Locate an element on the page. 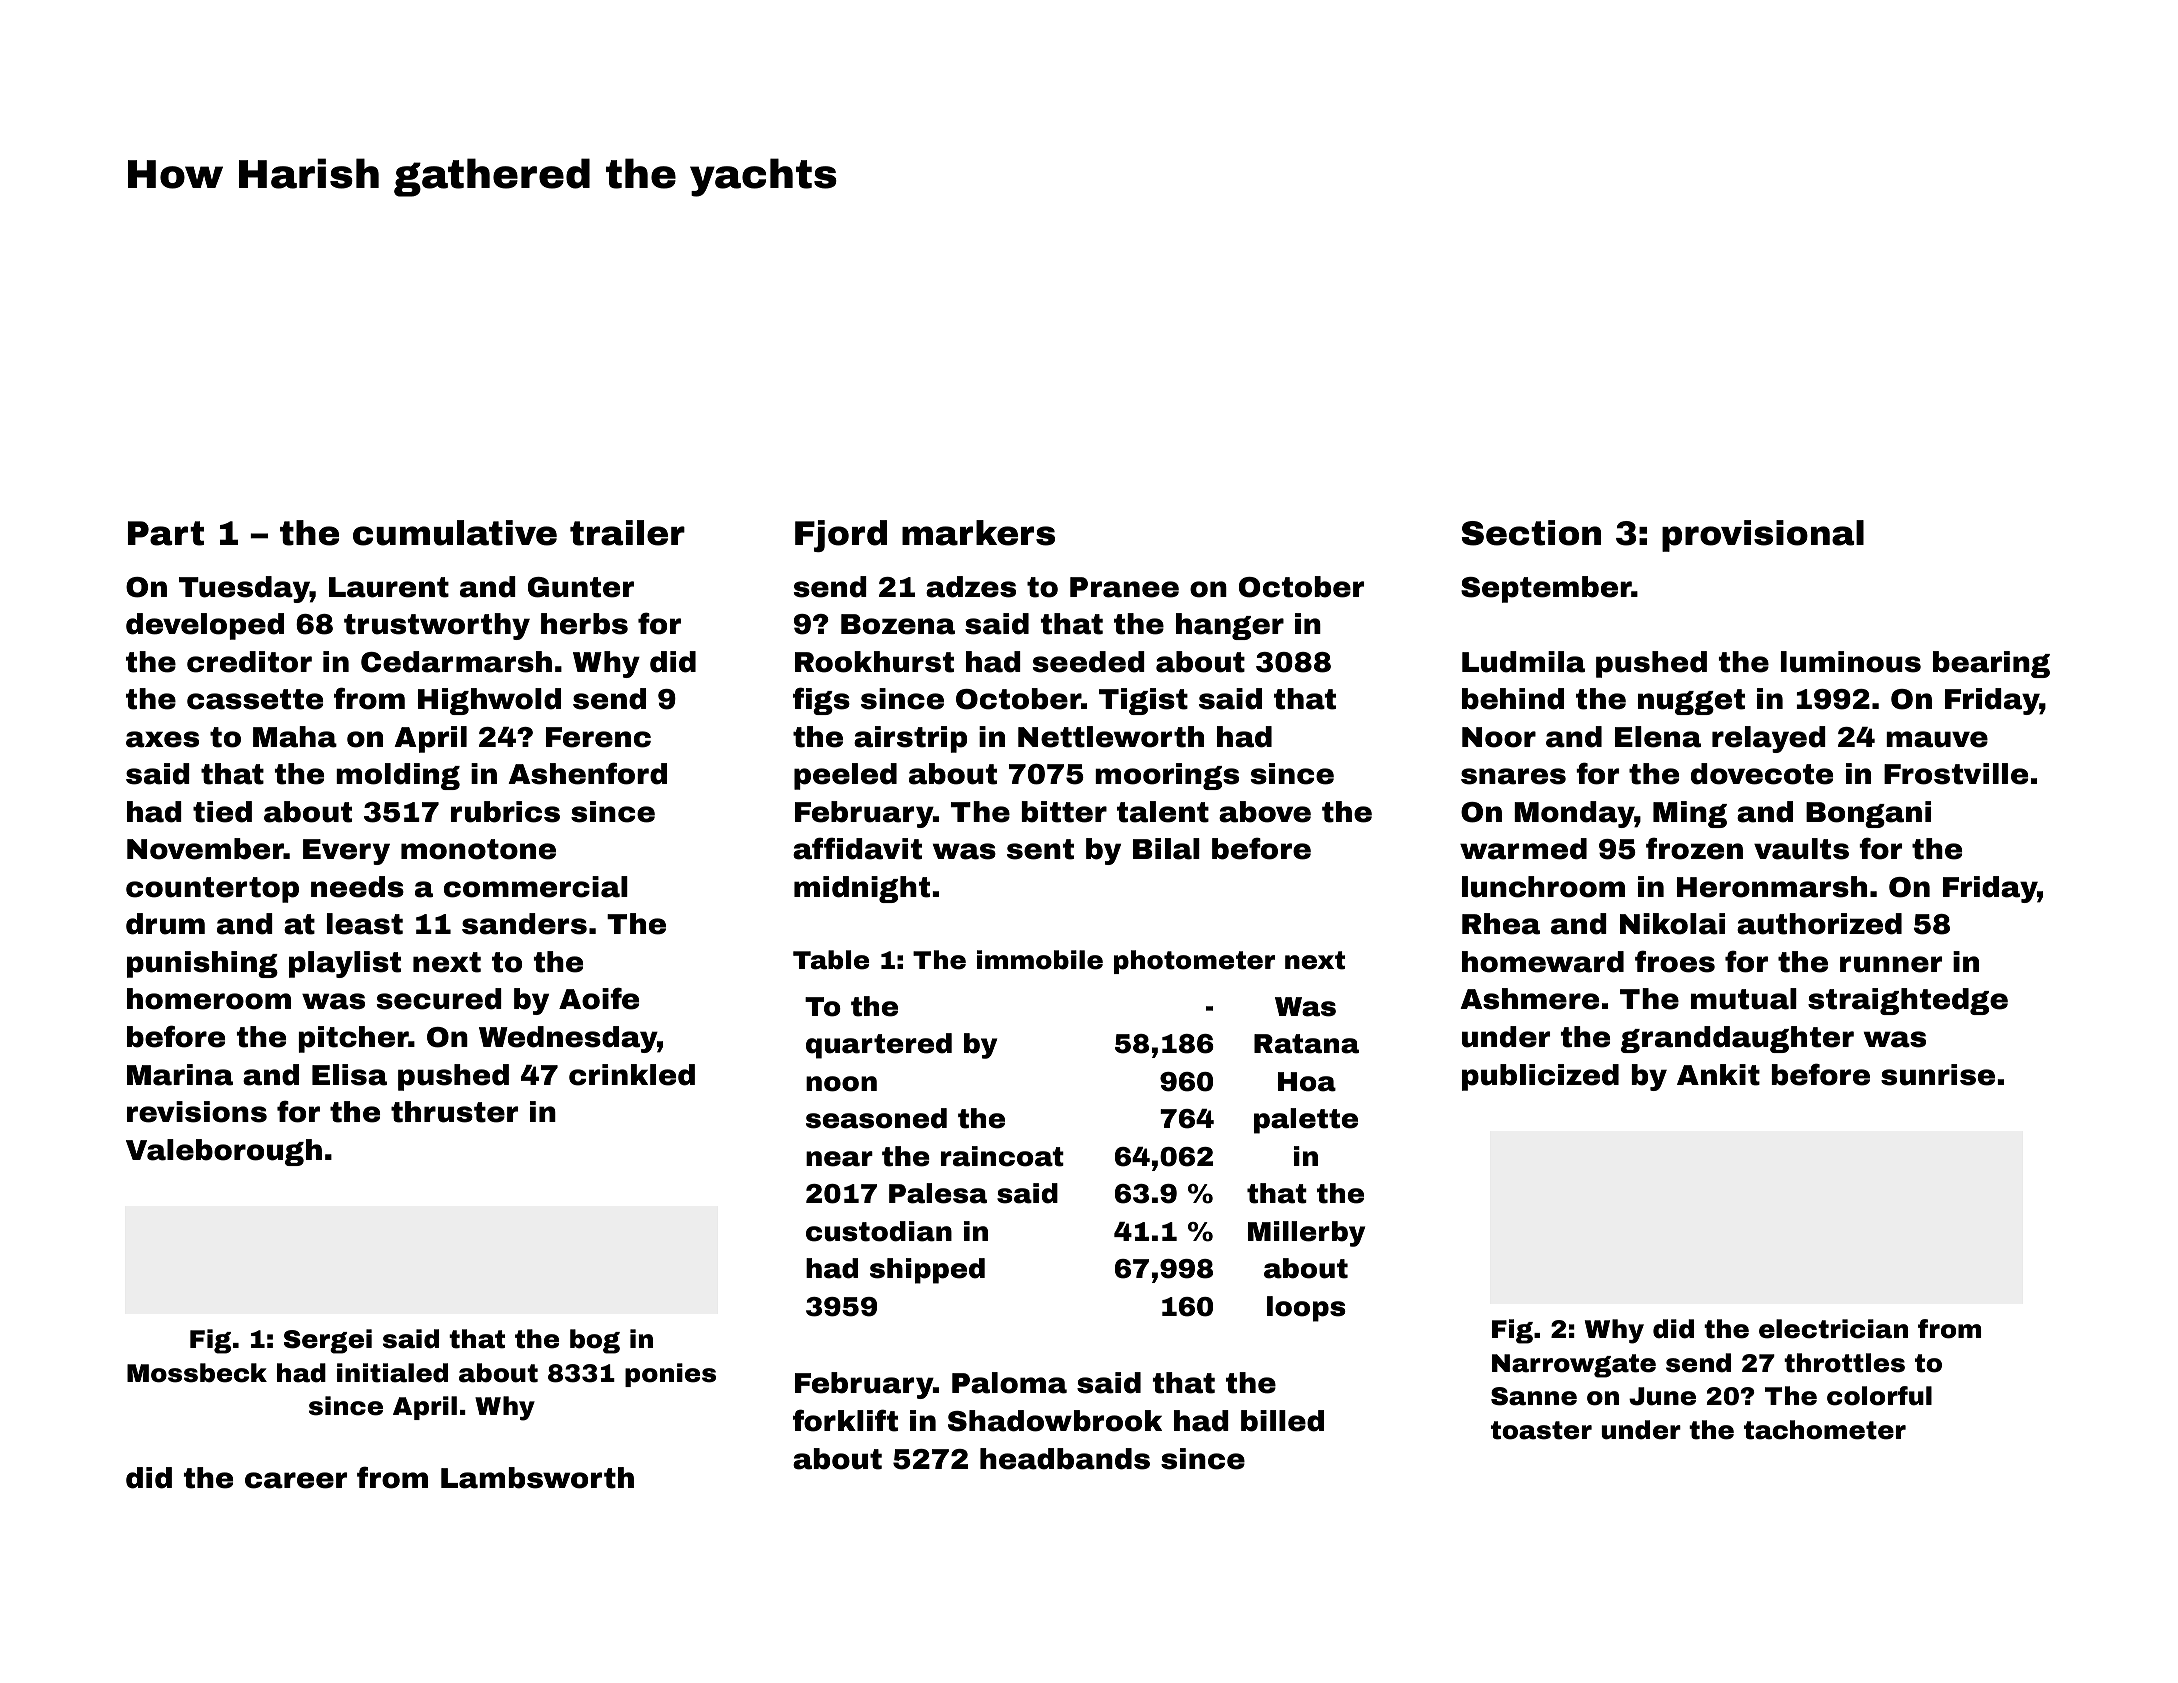  tachometer is located at coordinates (1825, 1430).
